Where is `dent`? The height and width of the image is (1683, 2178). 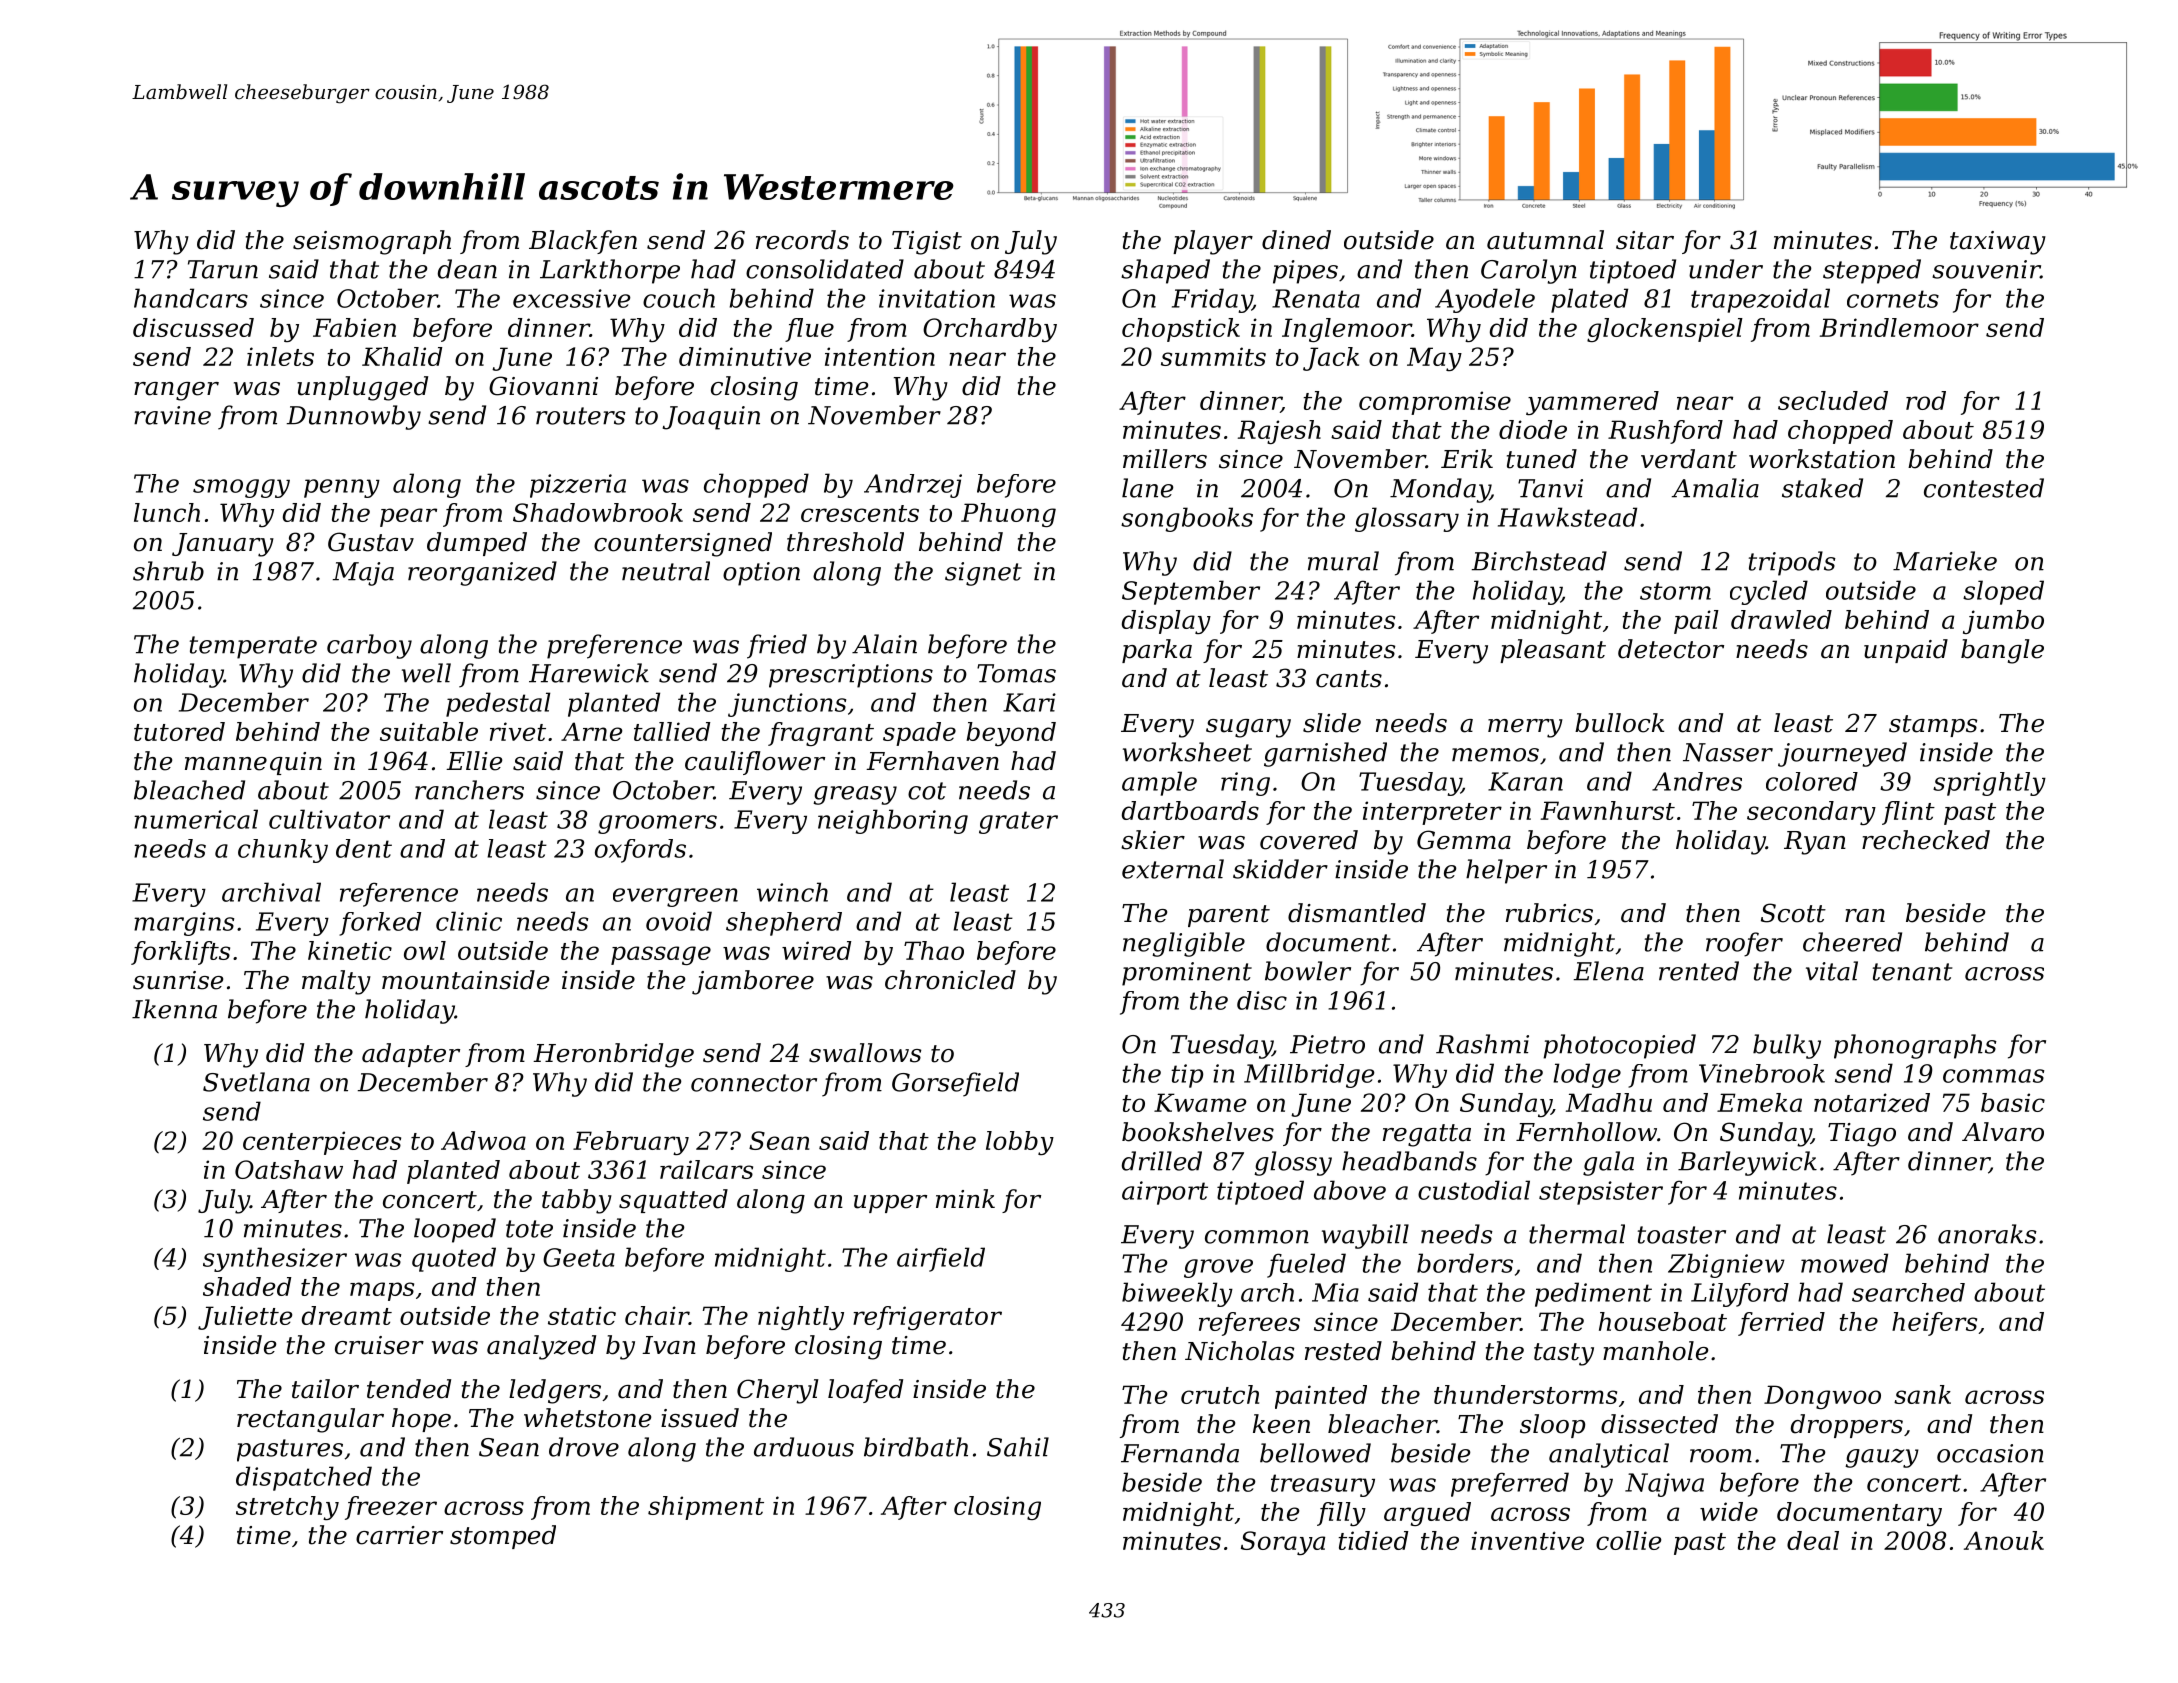 dent is located at coordinates (364, 848).
